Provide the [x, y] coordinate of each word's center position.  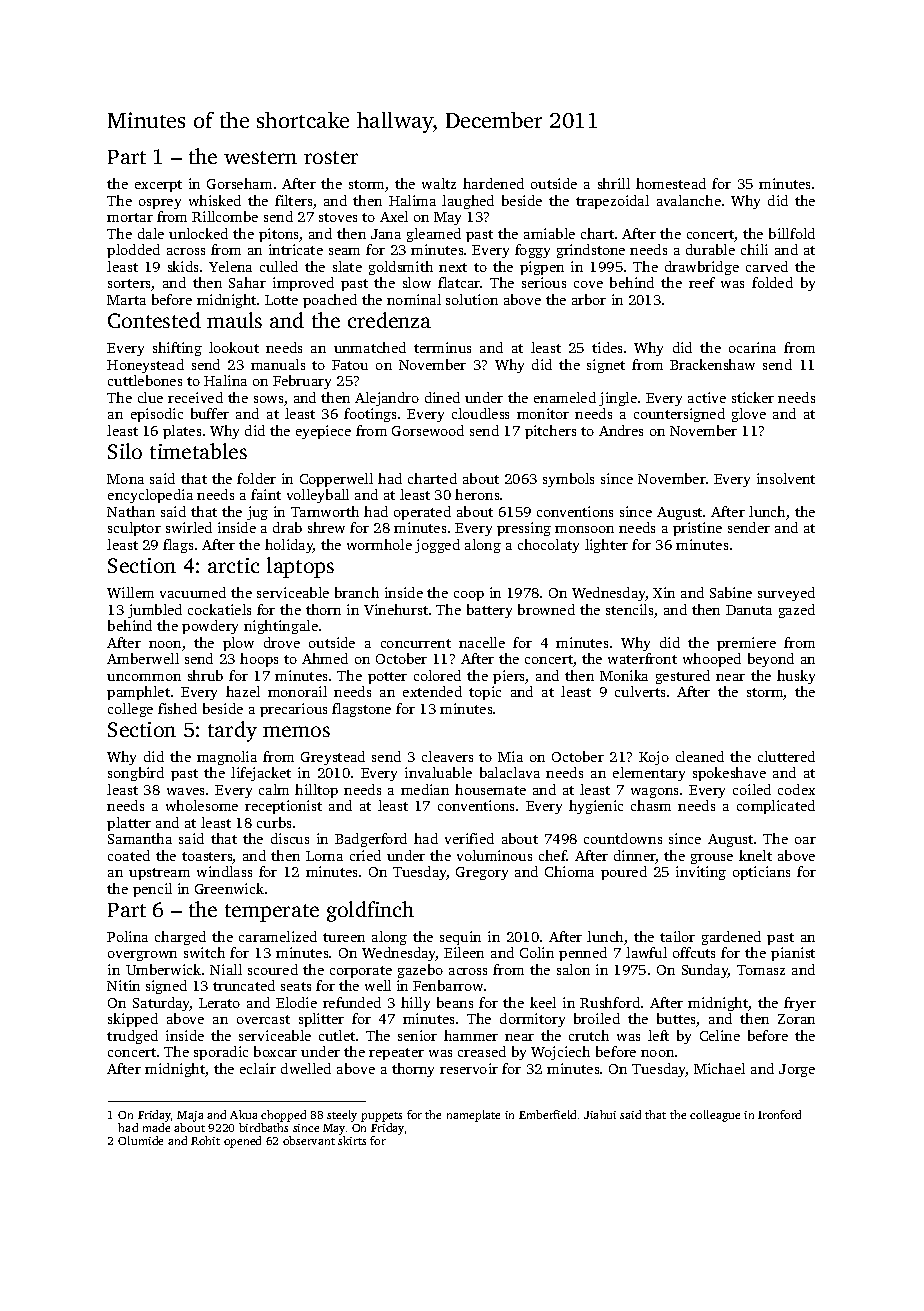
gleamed [434, 235]
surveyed [786, 594]
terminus [442, 347]
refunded [352, 1002]
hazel [243, 691]
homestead [671, 183]
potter [387, 678]
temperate [272, 913]
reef [702, 282]
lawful [646, 952]
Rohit [205, 1140]
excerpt [158, 186]
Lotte [281, 300]
